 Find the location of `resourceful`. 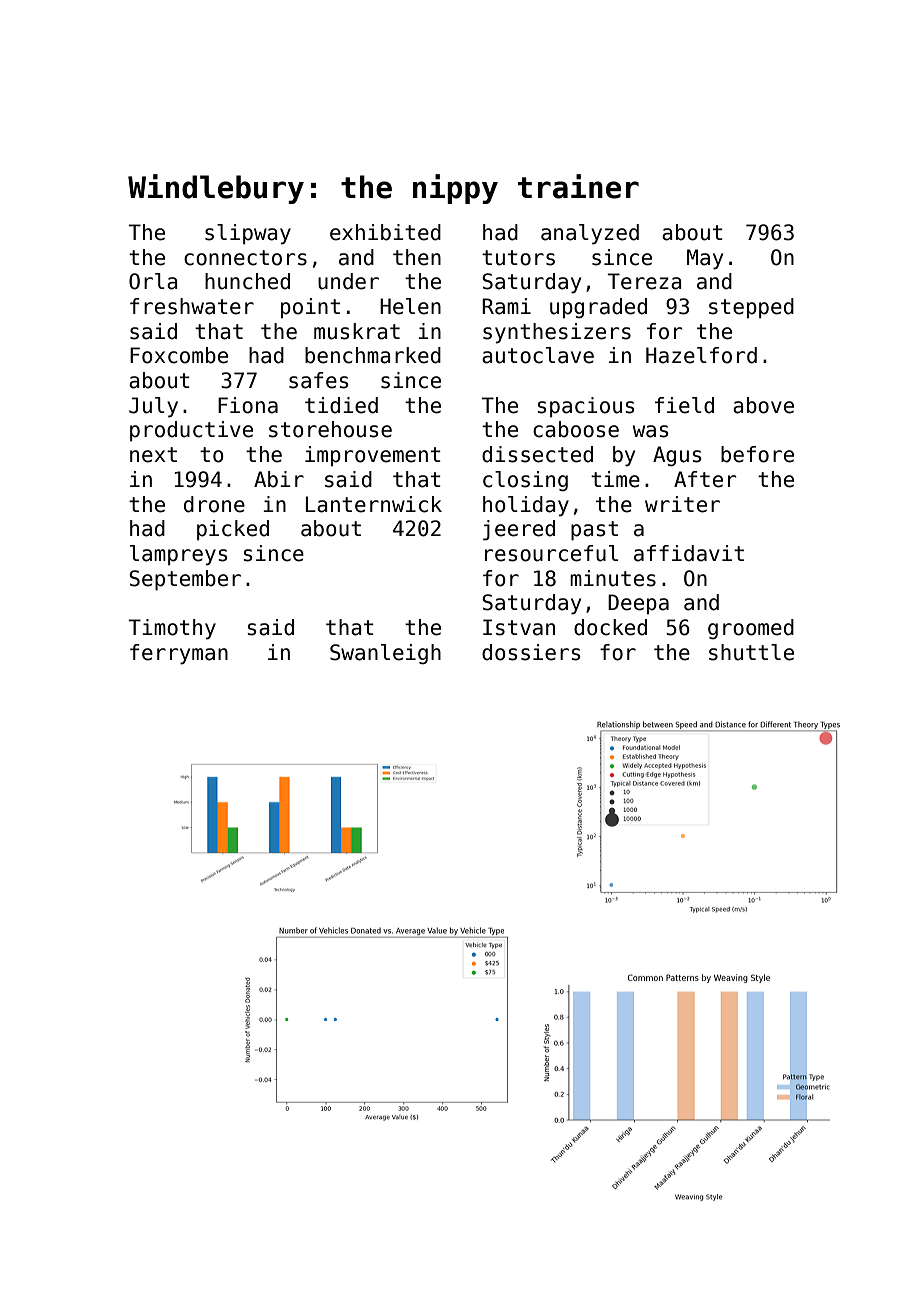

resourceful is located at coordinates (551, 553).
